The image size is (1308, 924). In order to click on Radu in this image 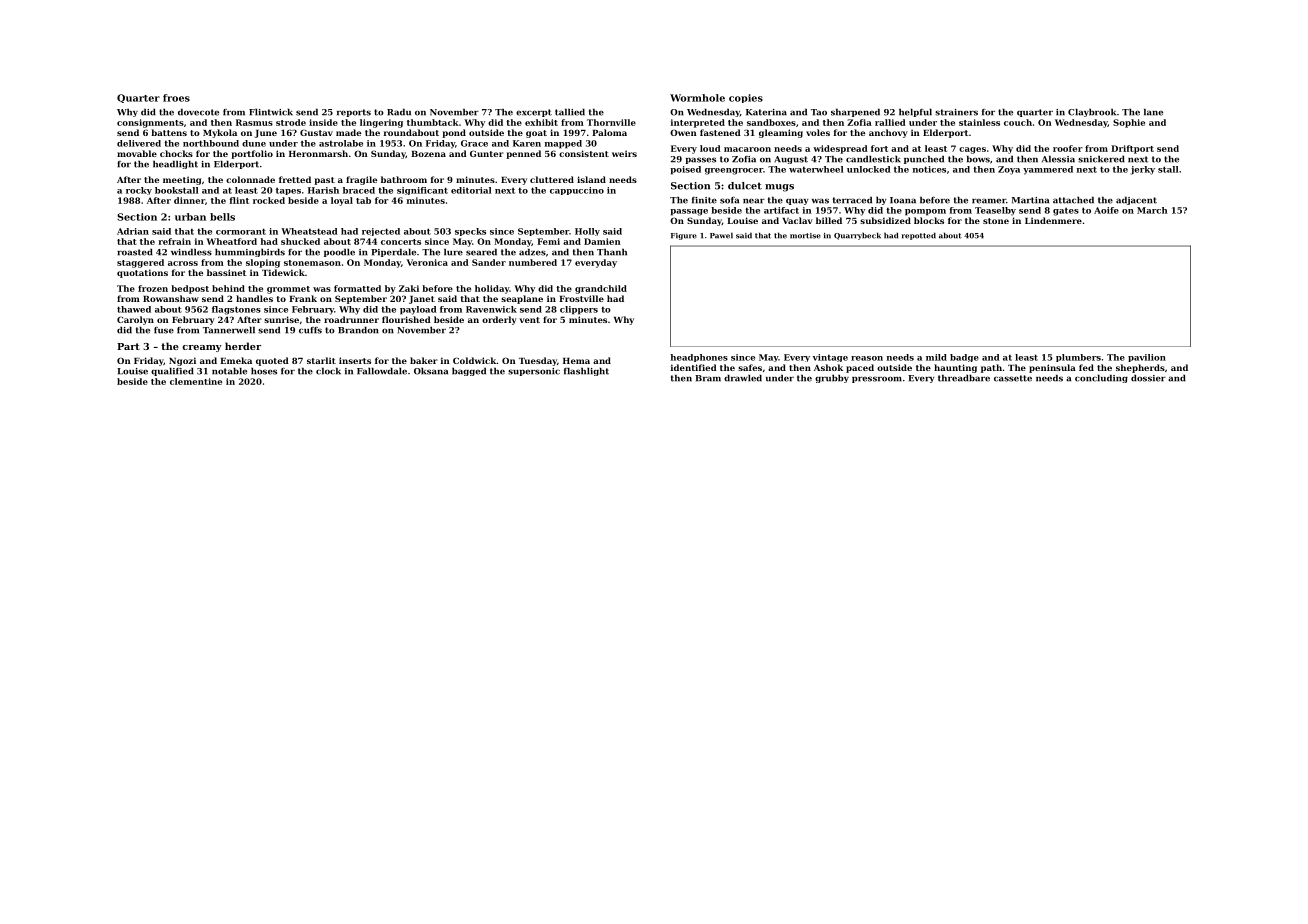, I will do `click(399, 112)`.
